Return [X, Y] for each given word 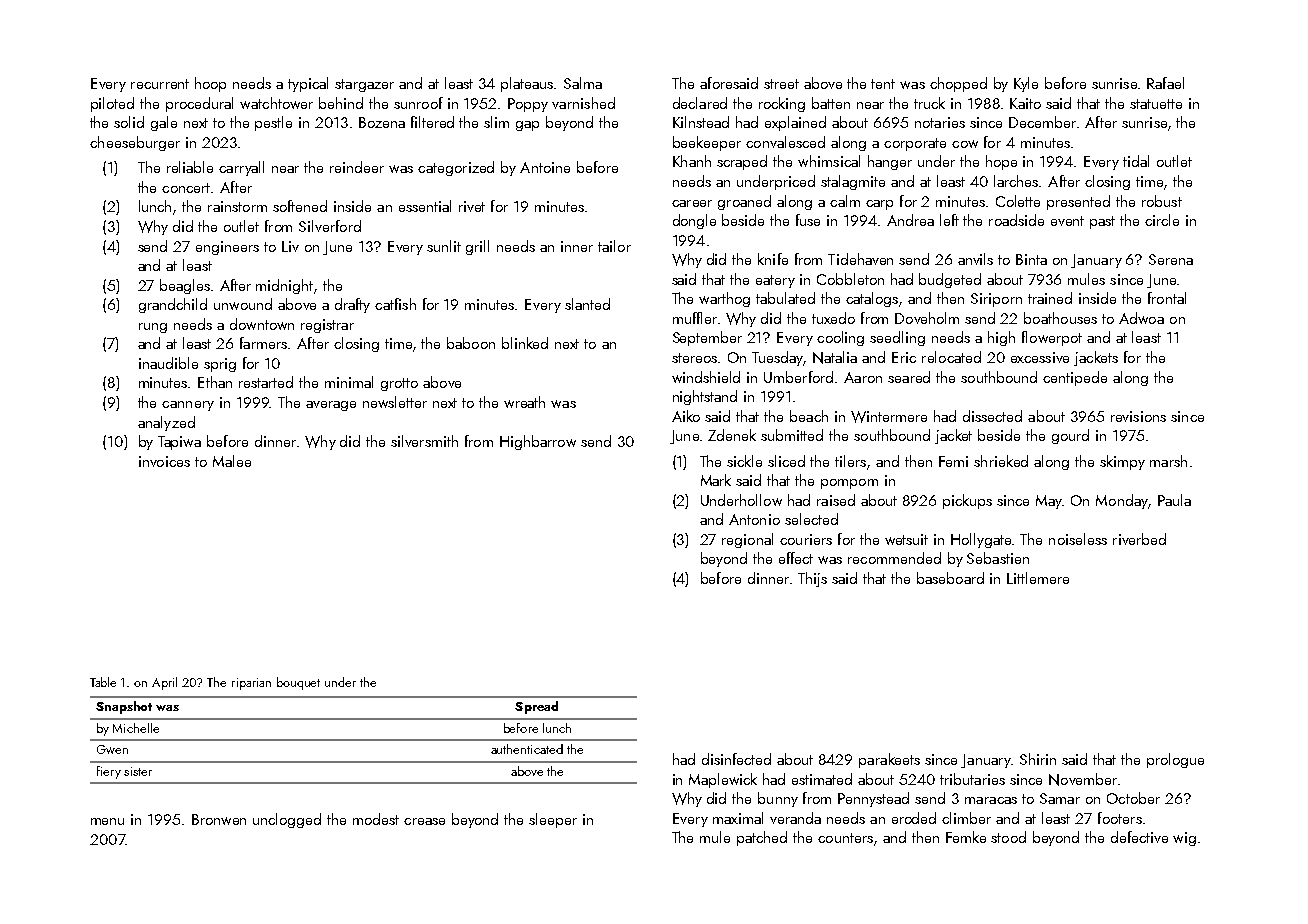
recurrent [160, 84]
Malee [232, 461]
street [781, 84]
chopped [958, 84]
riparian [251, 684]
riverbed [1139, 539]
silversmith [424, 441]
